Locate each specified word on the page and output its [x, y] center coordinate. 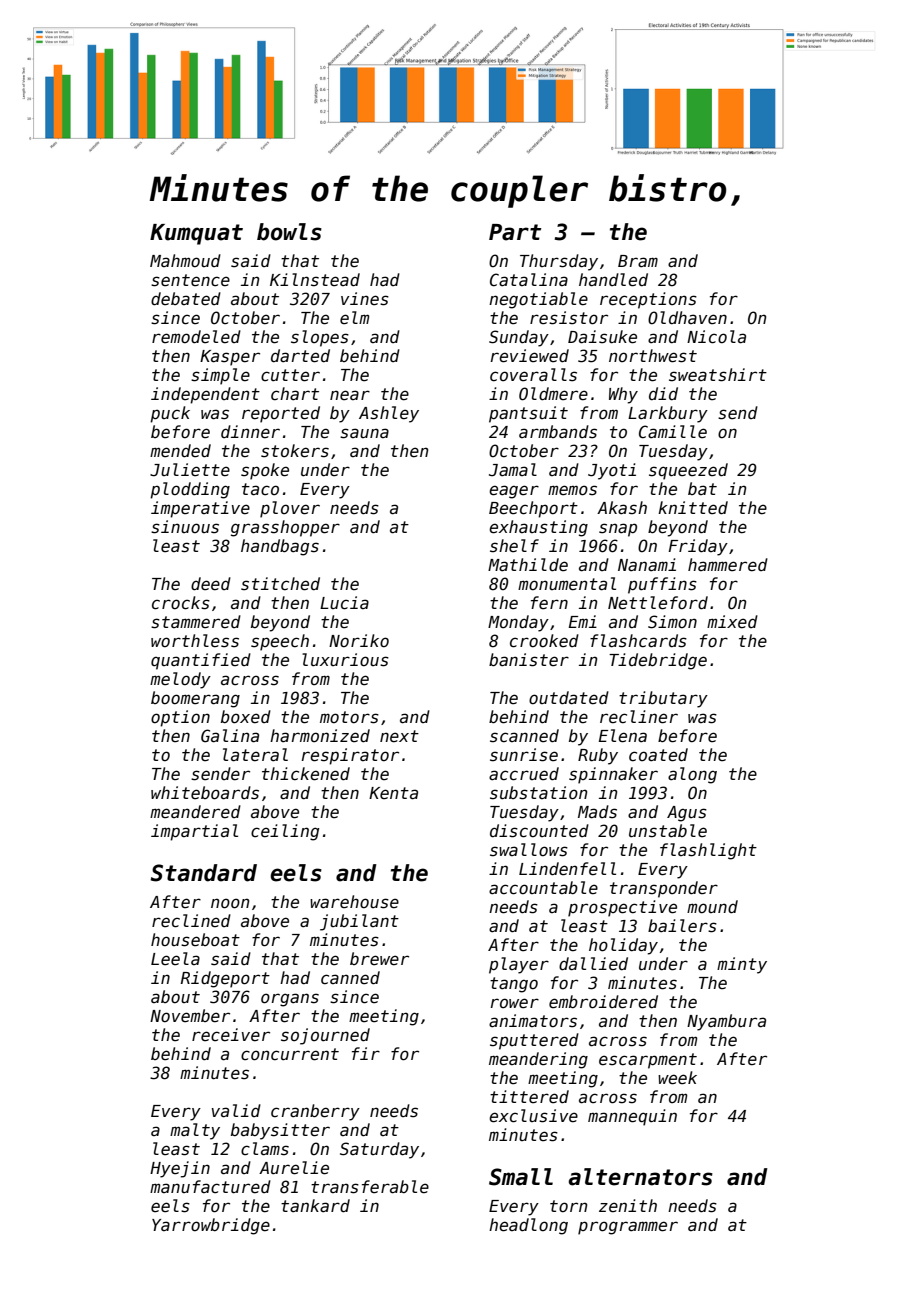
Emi [583, 621]
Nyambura [726, 1022]
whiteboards [205, 793]
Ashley [389, 414]
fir [366, 1053]
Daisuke [602, 337]
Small [521, 1177]
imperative [200, 509]
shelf [514, 546]
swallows [529, 850]
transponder [664, 889]
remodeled [196, 337]
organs [290, 1000]
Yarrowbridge [211, 1226]
